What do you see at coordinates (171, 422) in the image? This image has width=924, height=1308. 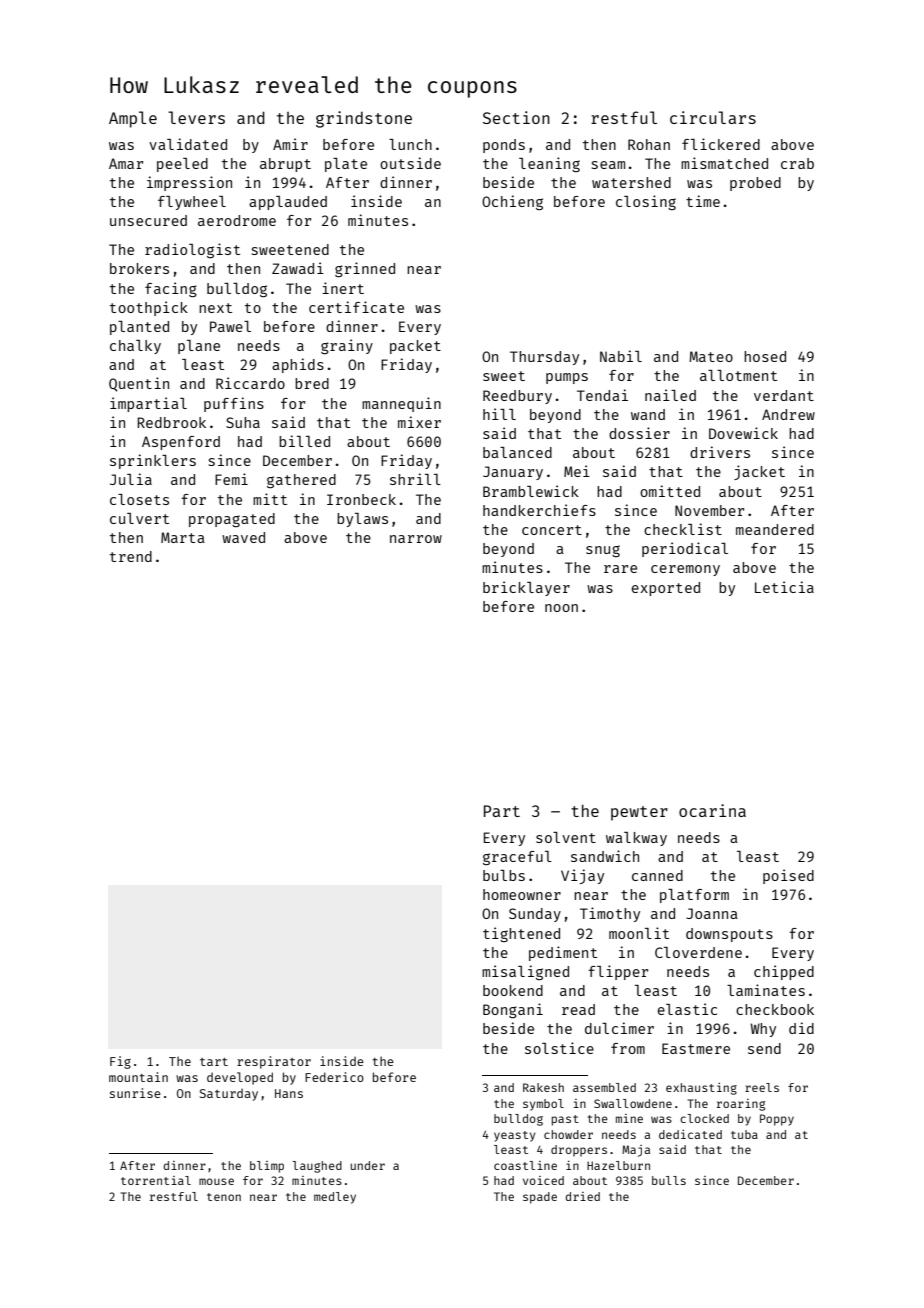 I see `Redbrook` at bounding box center [171, 422].
